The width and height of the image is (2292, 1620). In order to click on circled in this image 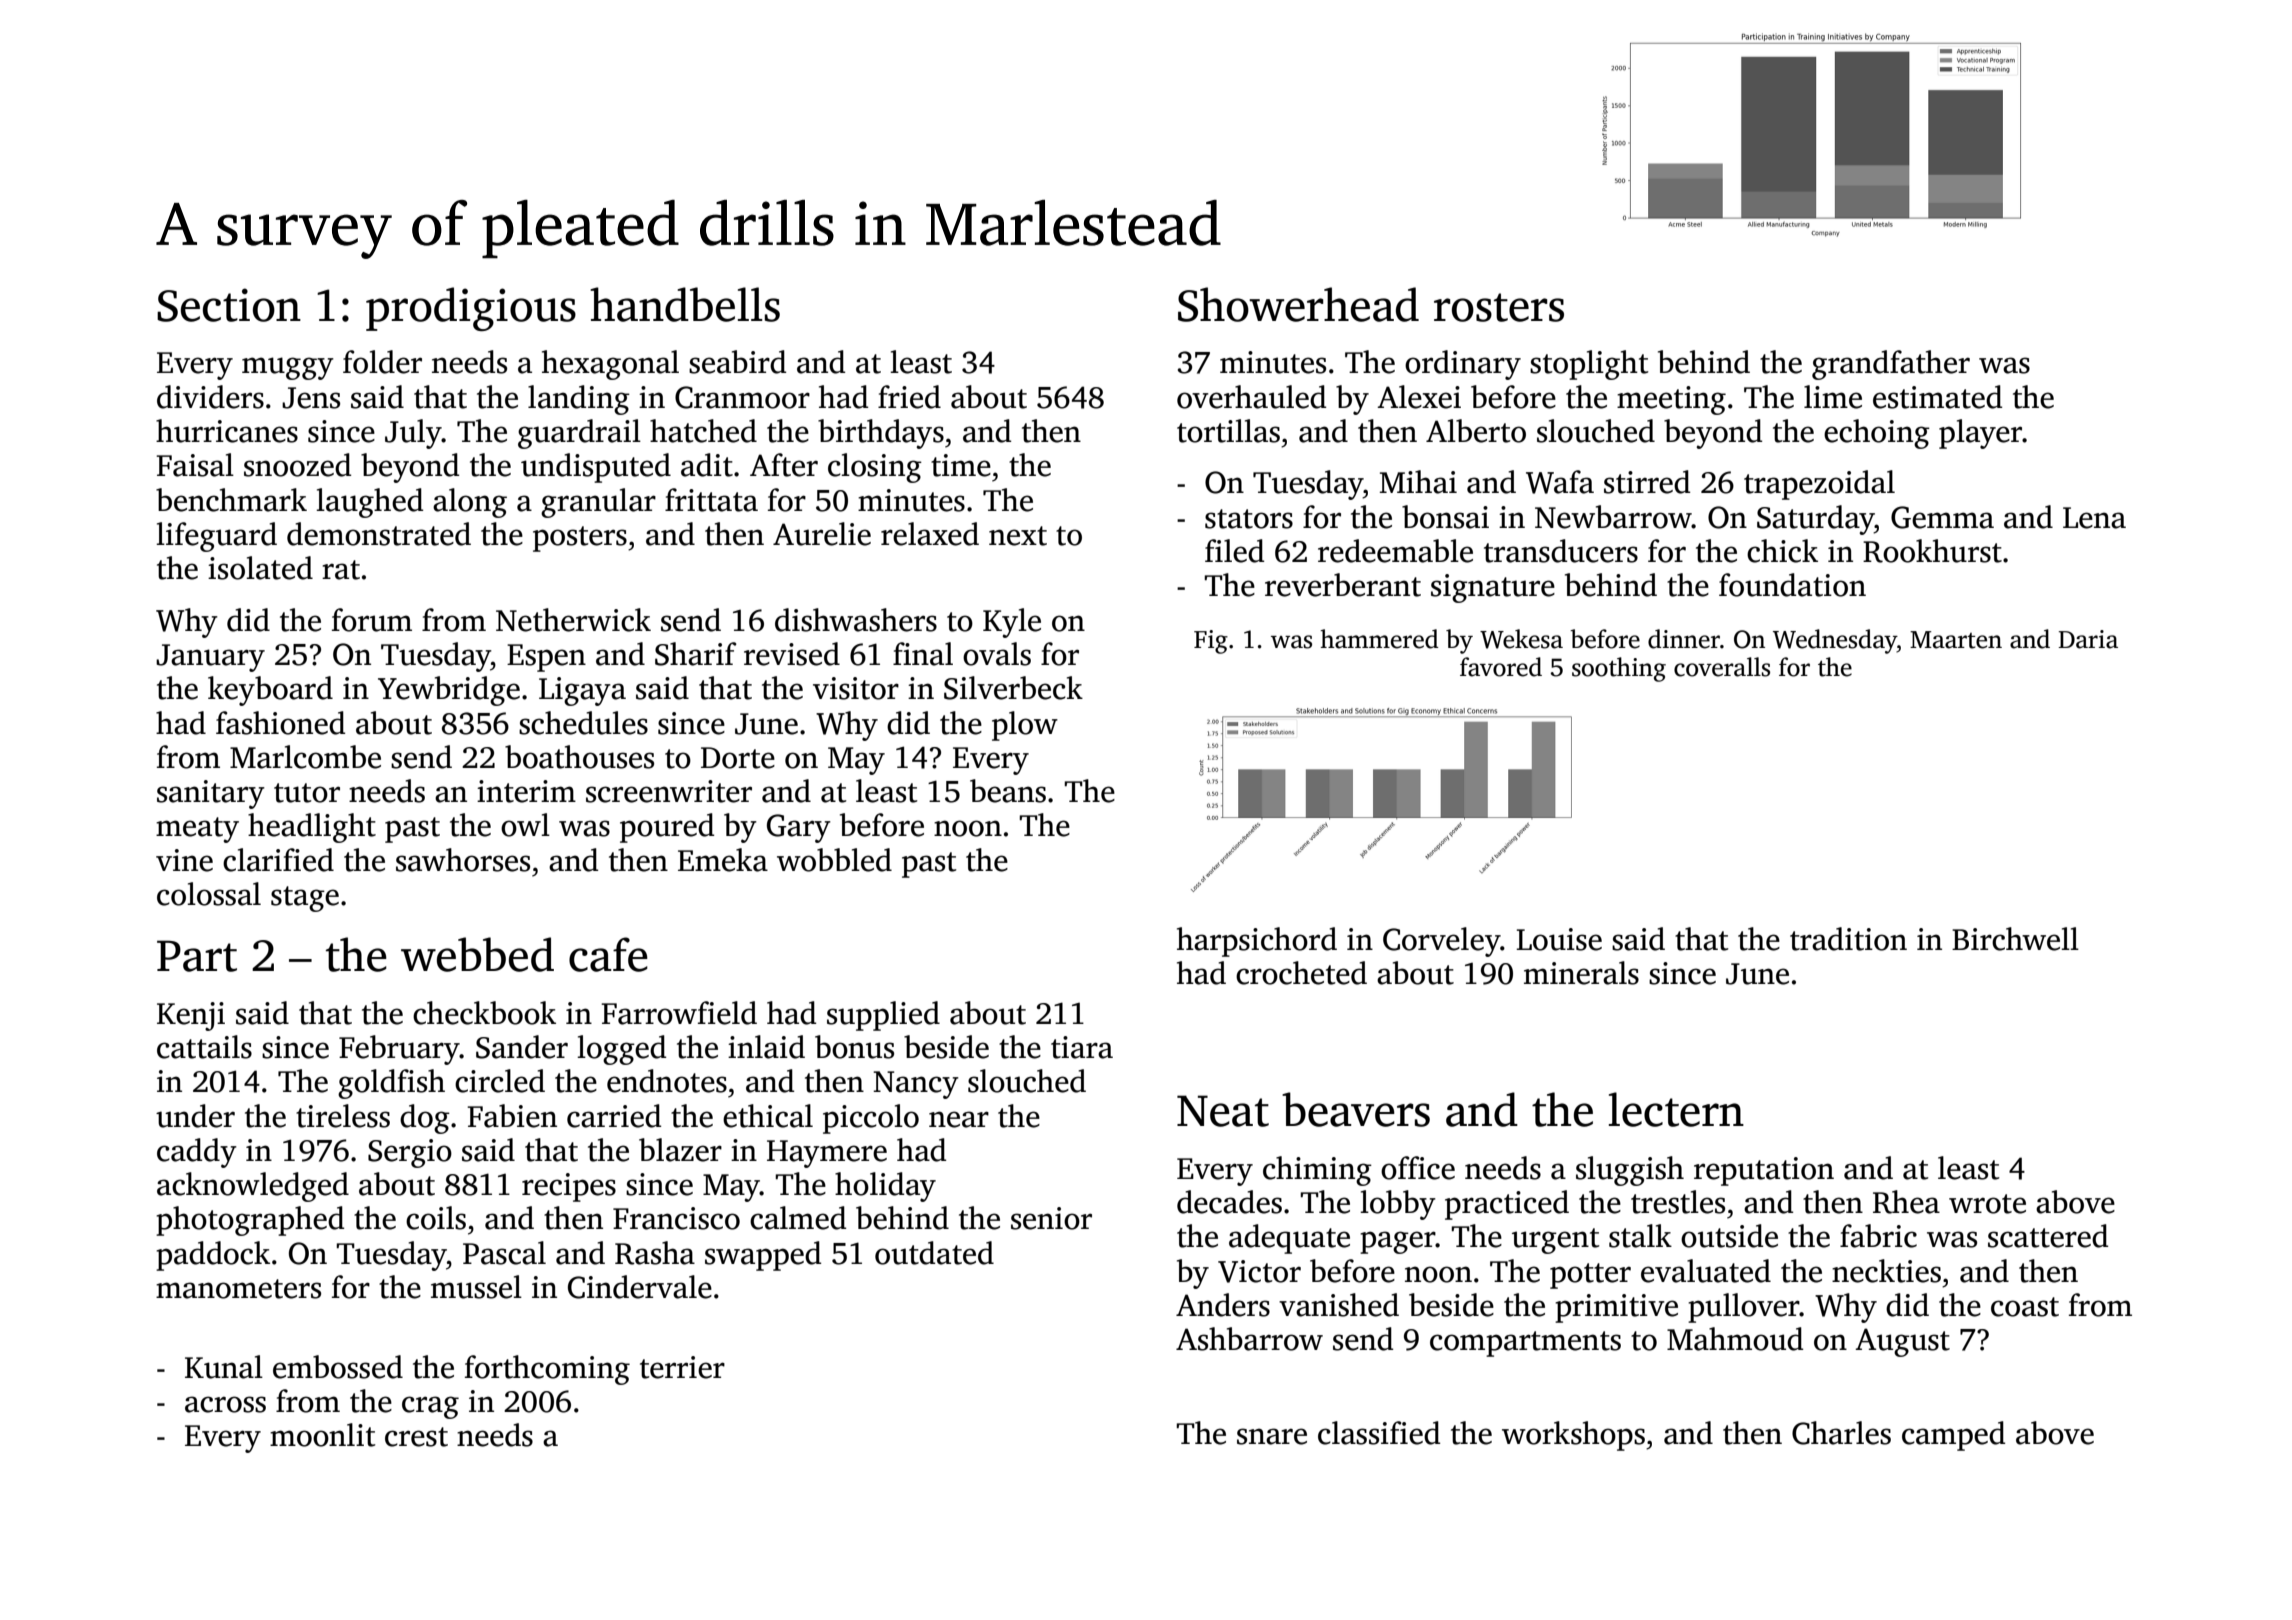, I will do `click(500, 1081)`.
